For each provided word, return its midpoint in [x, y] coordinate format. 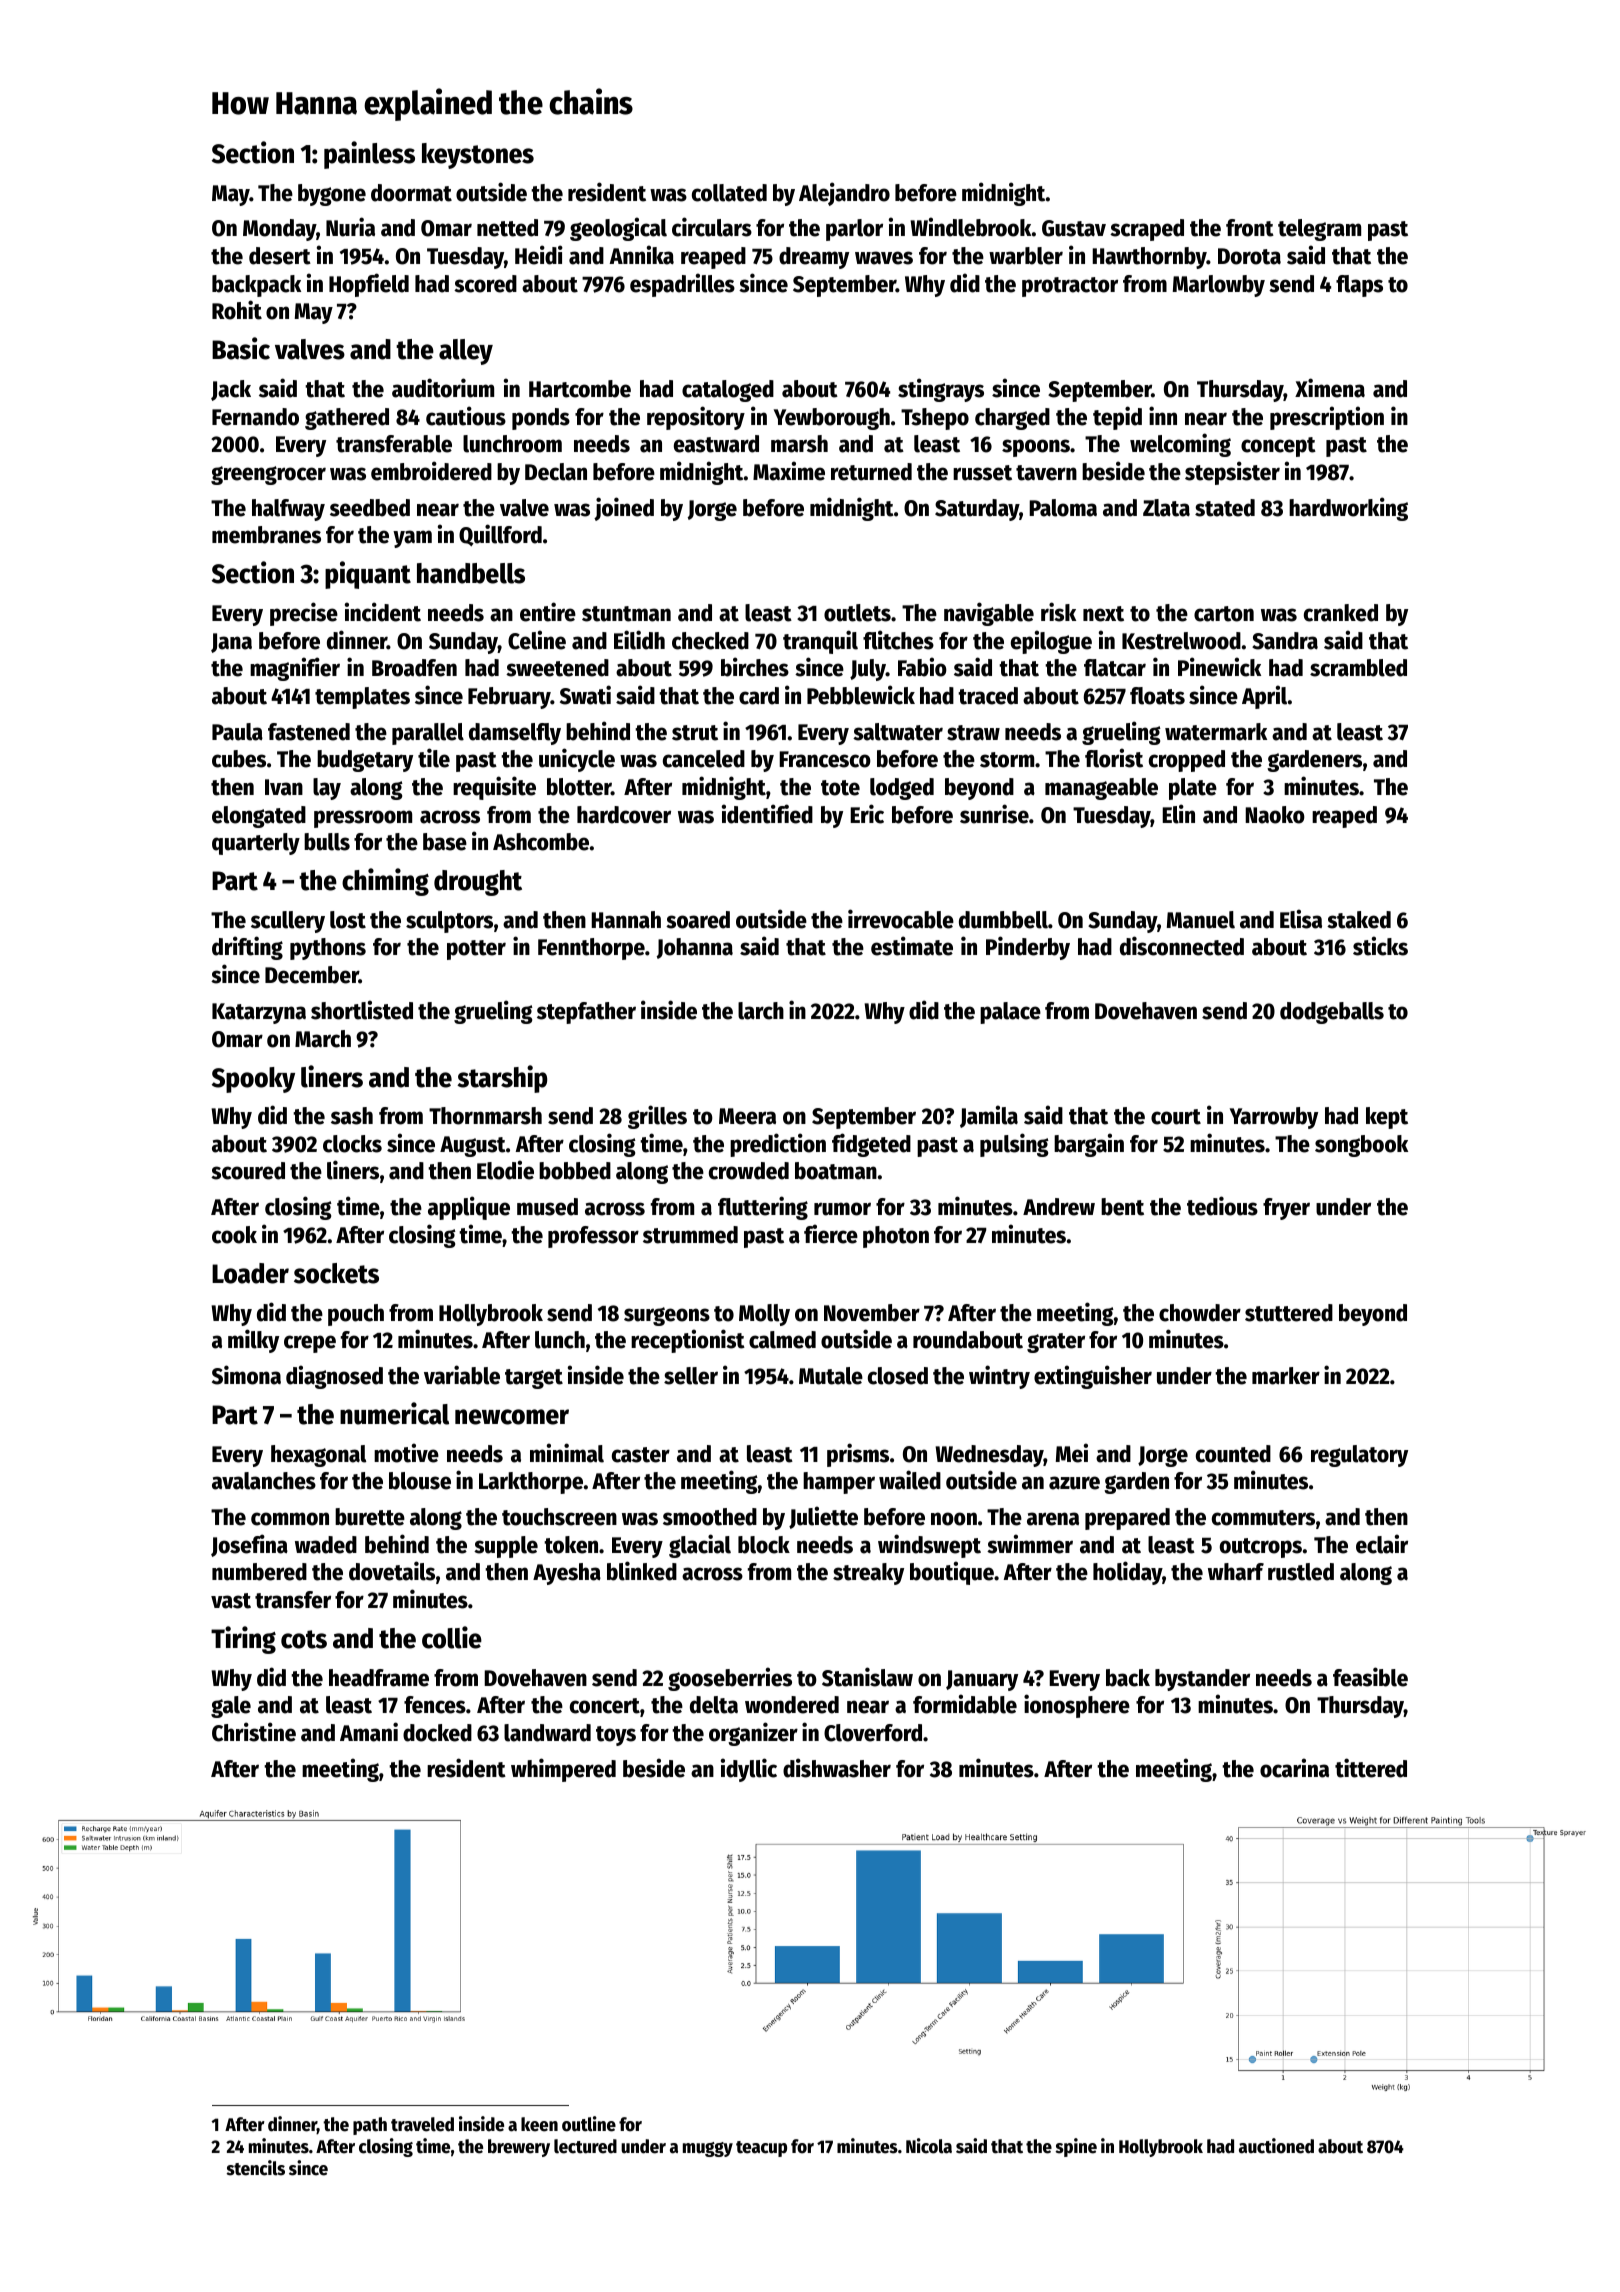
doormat [411, 193]
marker [1286, 1376]
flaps [1359, 286]
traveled [422, 2124]
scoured [248, 1171]
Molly [764, 1315]
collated [729, 193]
